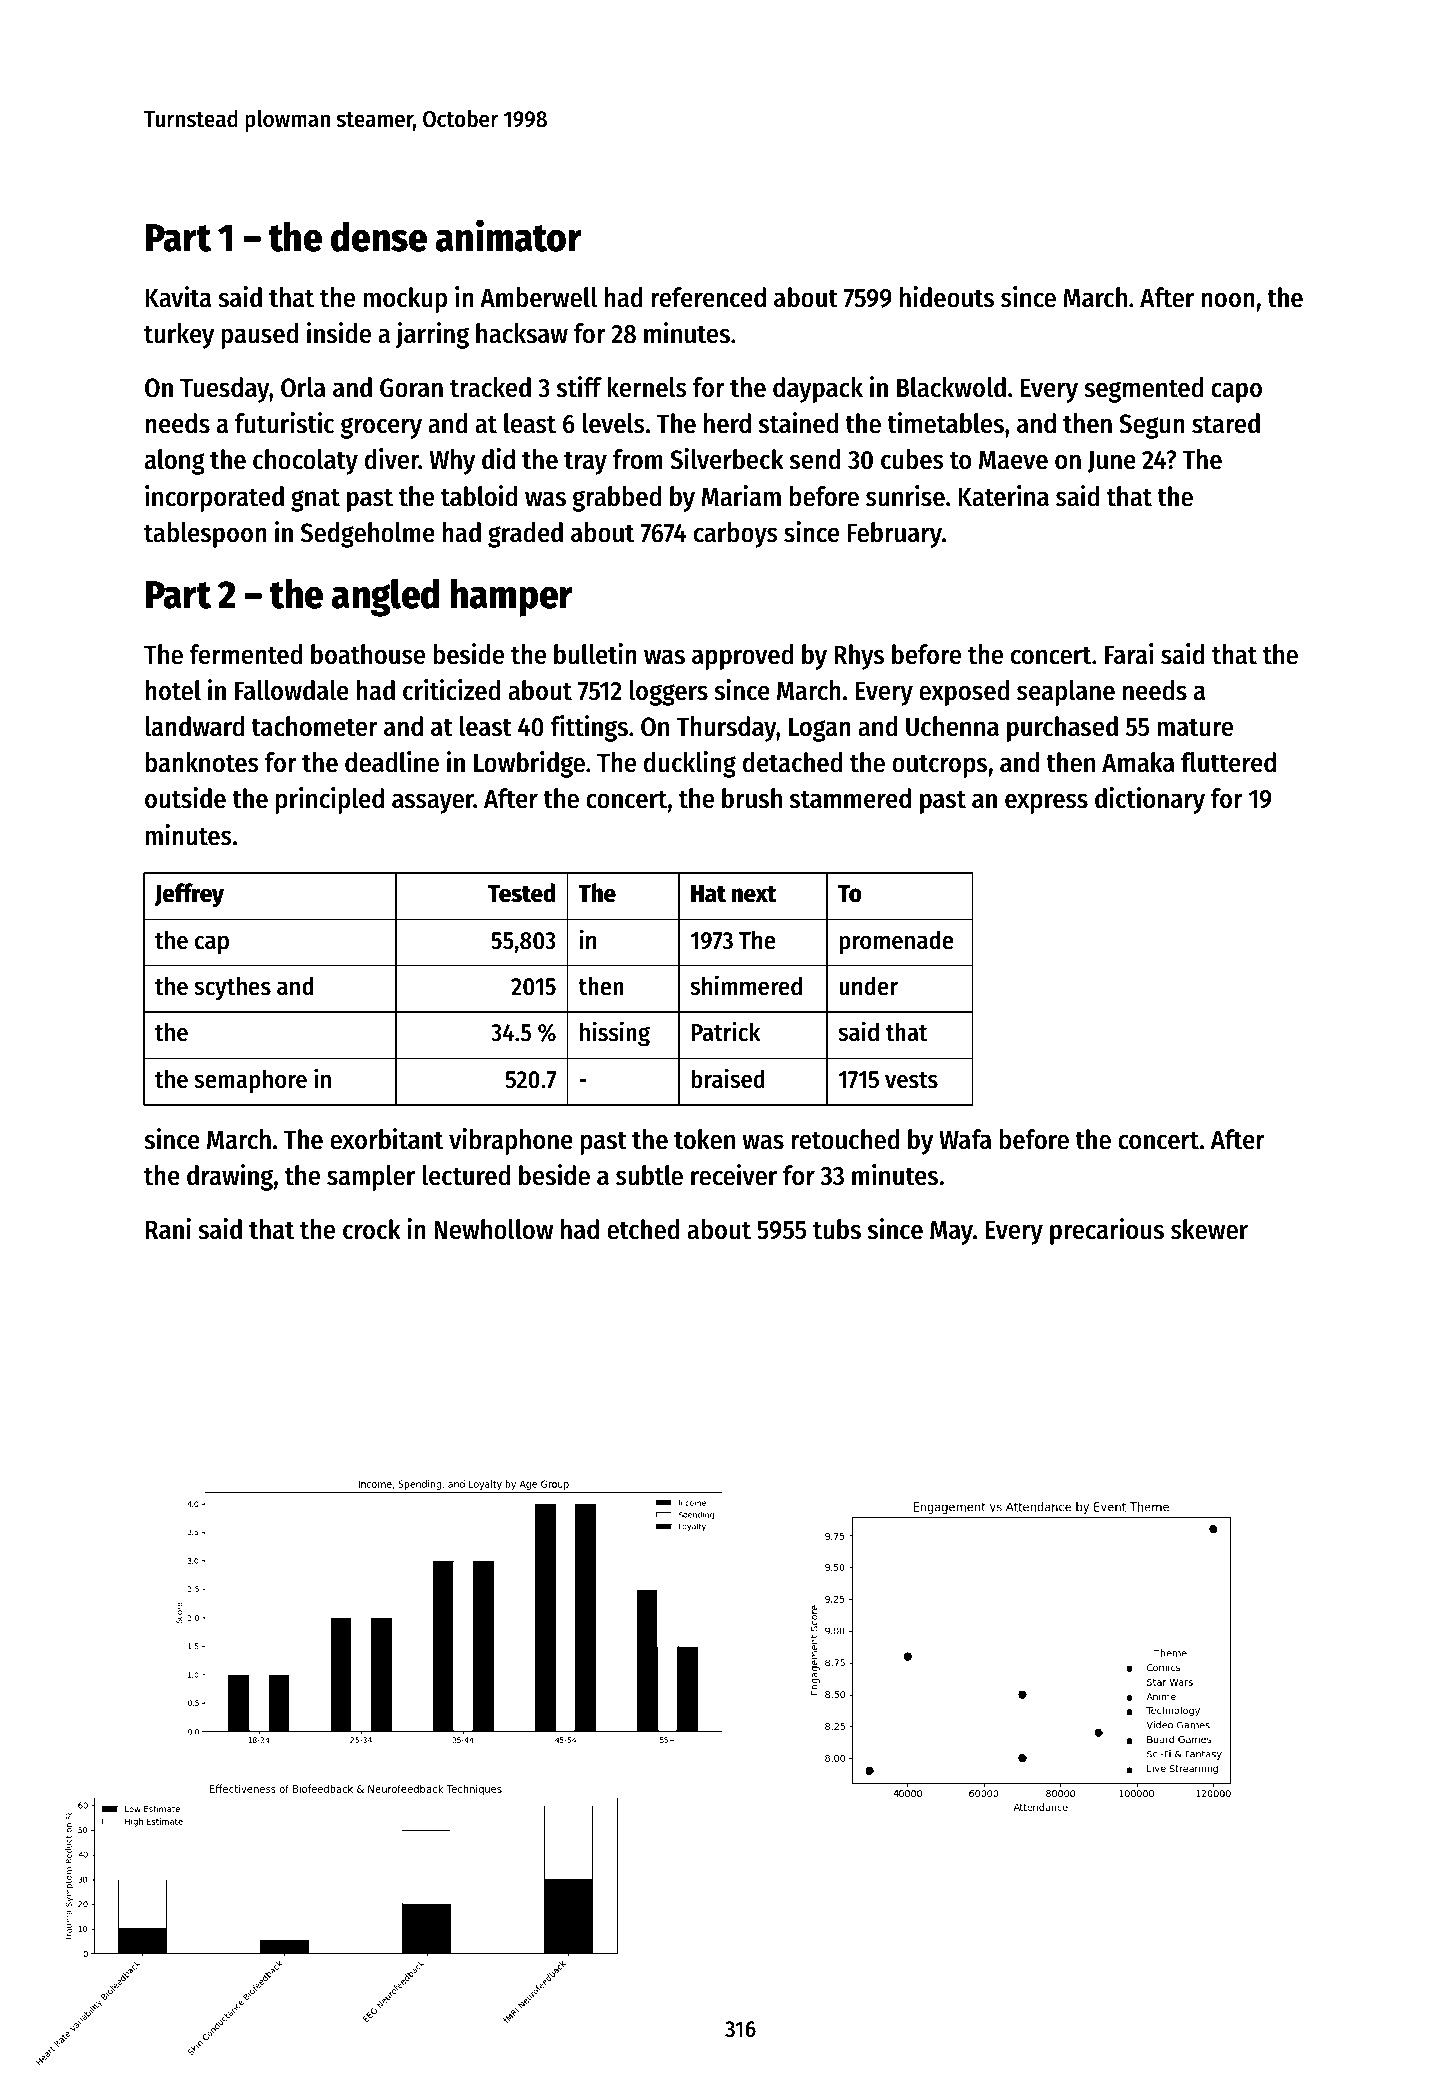  Describe the element at coordinates (168, 1229) in the document. I see `Rani` at that location.
